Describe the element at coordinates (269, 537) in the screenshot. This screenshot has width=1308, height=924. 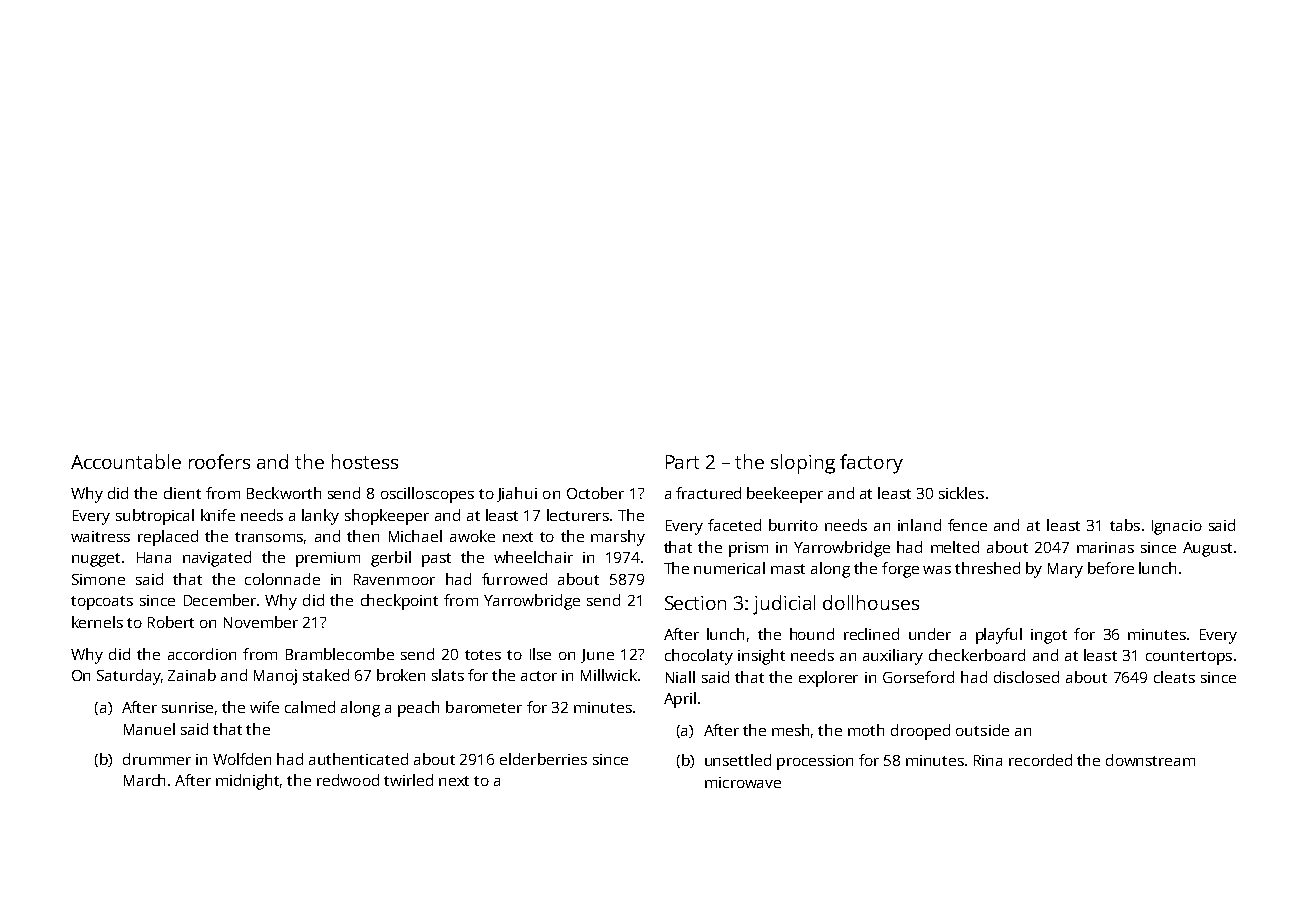
I see `transoms` at that location.
